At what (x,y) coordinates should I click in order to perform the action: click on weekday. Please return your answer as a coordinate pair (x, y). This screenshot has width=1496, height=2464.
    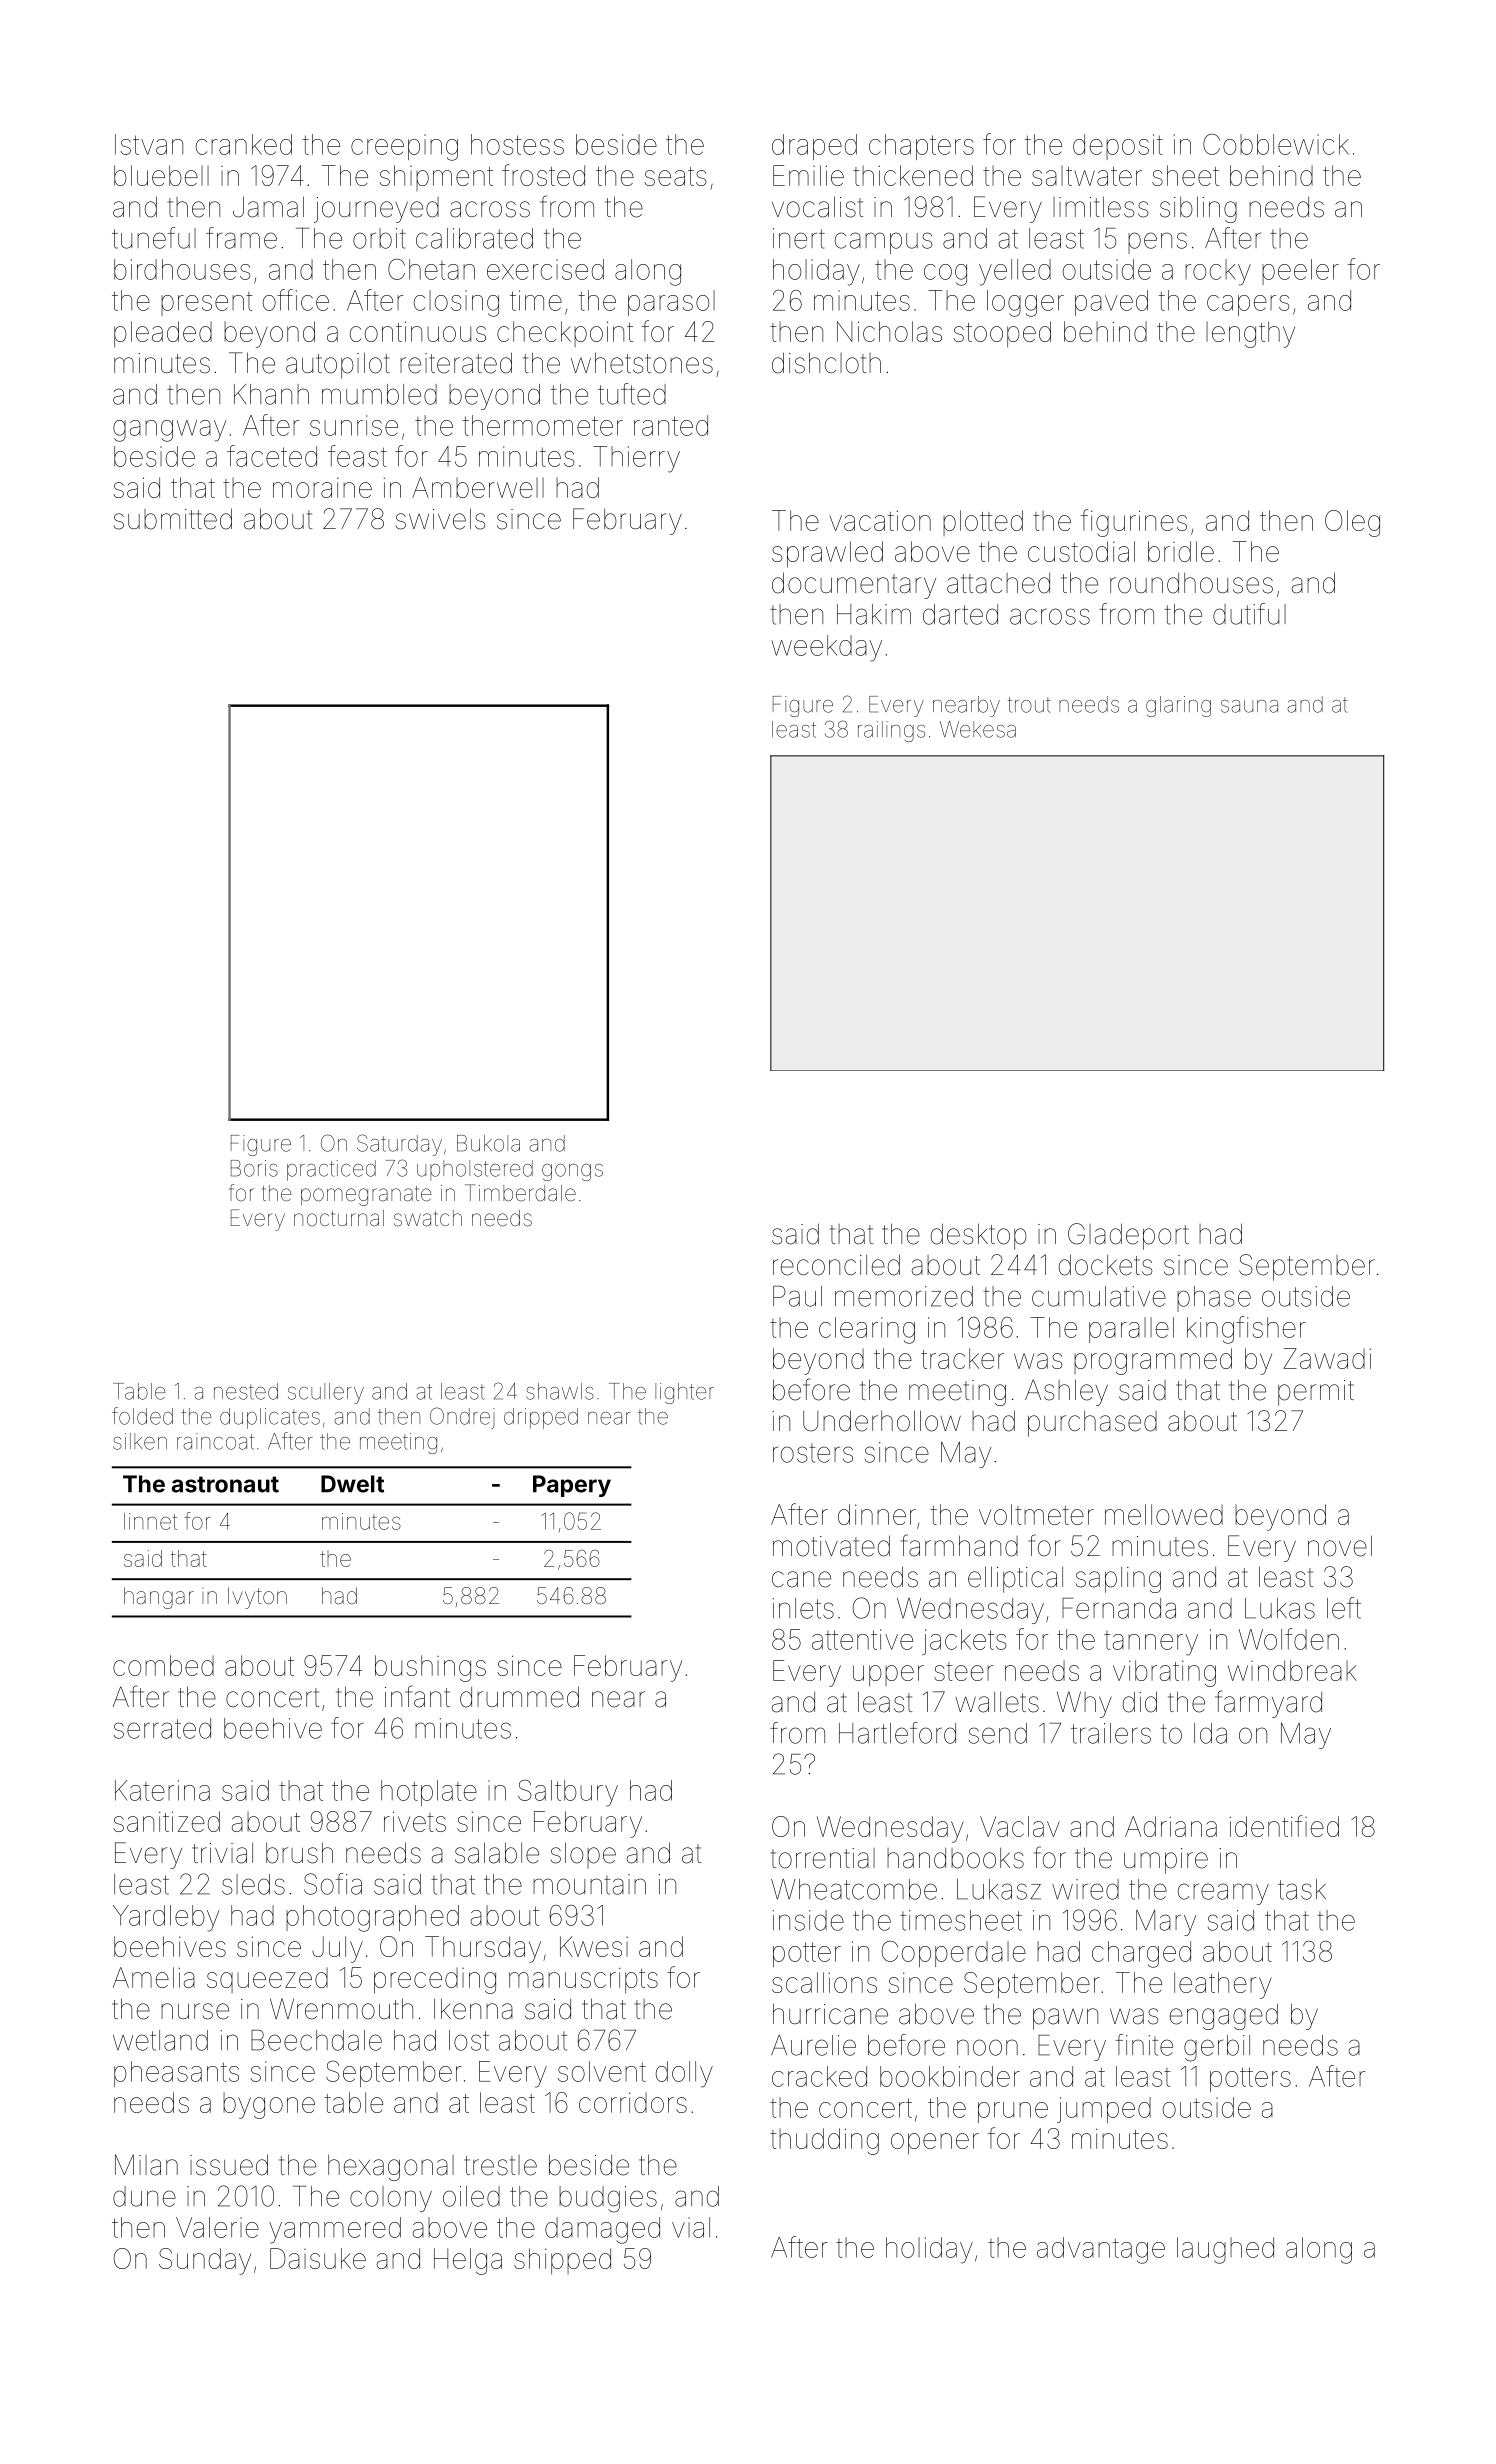
    Looking at the image, I should click on (826, 648).
